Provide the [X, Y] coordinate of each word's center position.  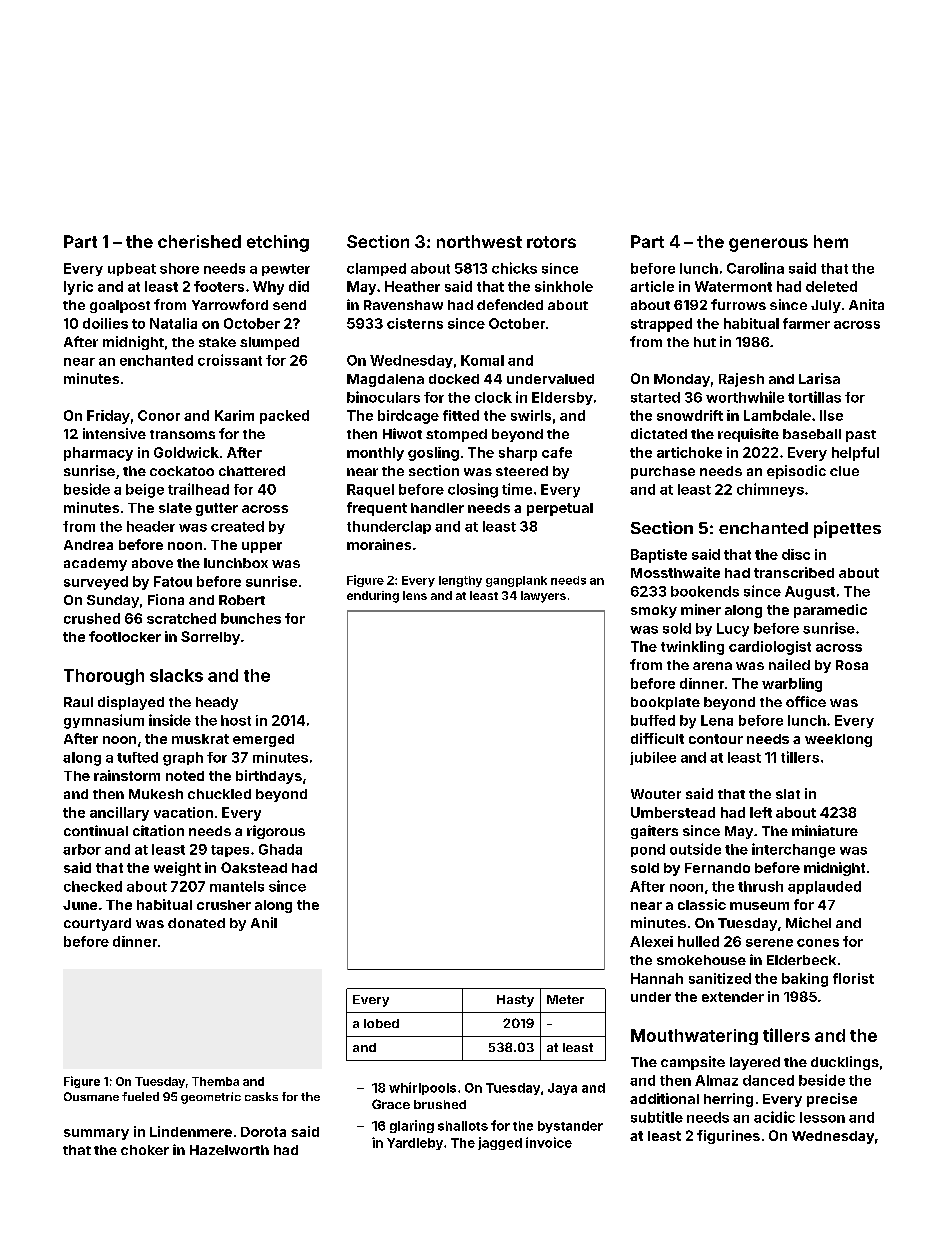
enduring [373, 597]
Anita [866, 304]
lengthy [460, 581]
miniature [825, 830]
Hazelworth [229, 1150]
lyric [78, 288]
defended [510, 304]
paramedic [830, 611]
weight [177, 869]
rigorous [276, 832]
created [237, 526]
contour [716, 739]
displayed [131, 703]
